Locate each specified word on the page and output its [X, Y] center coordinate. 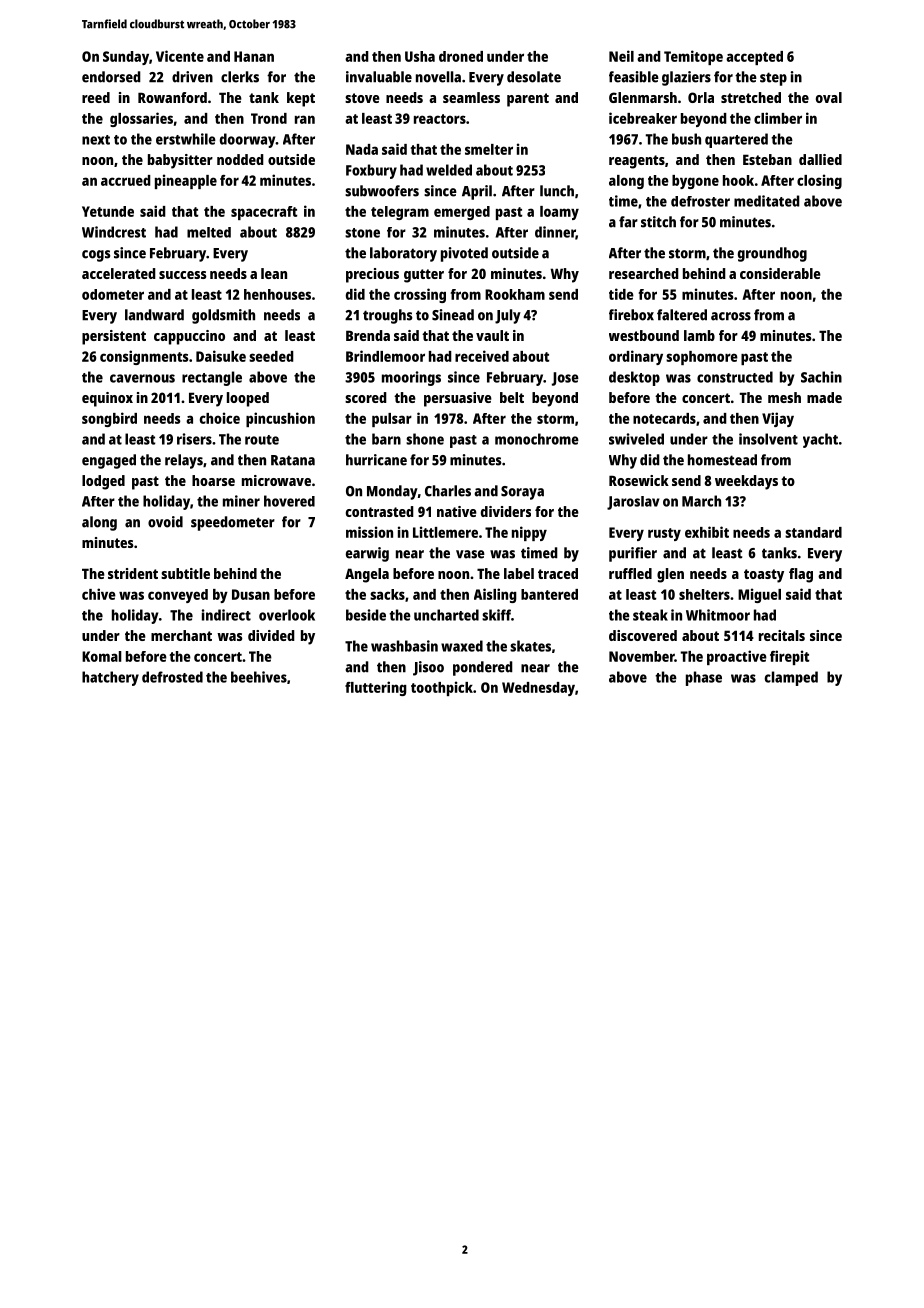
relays [184, 461]
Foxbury [371, 171]
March [701, 501]
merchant [181, 635]
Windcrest [114, 232]
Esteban [767, 159]
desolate [534, 77]
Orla [701, 97]
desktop [634, 378]
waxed [462, 646]
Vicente [180, 56]
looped [248, 399]
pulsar [392, 420]
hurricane [376, 460]
